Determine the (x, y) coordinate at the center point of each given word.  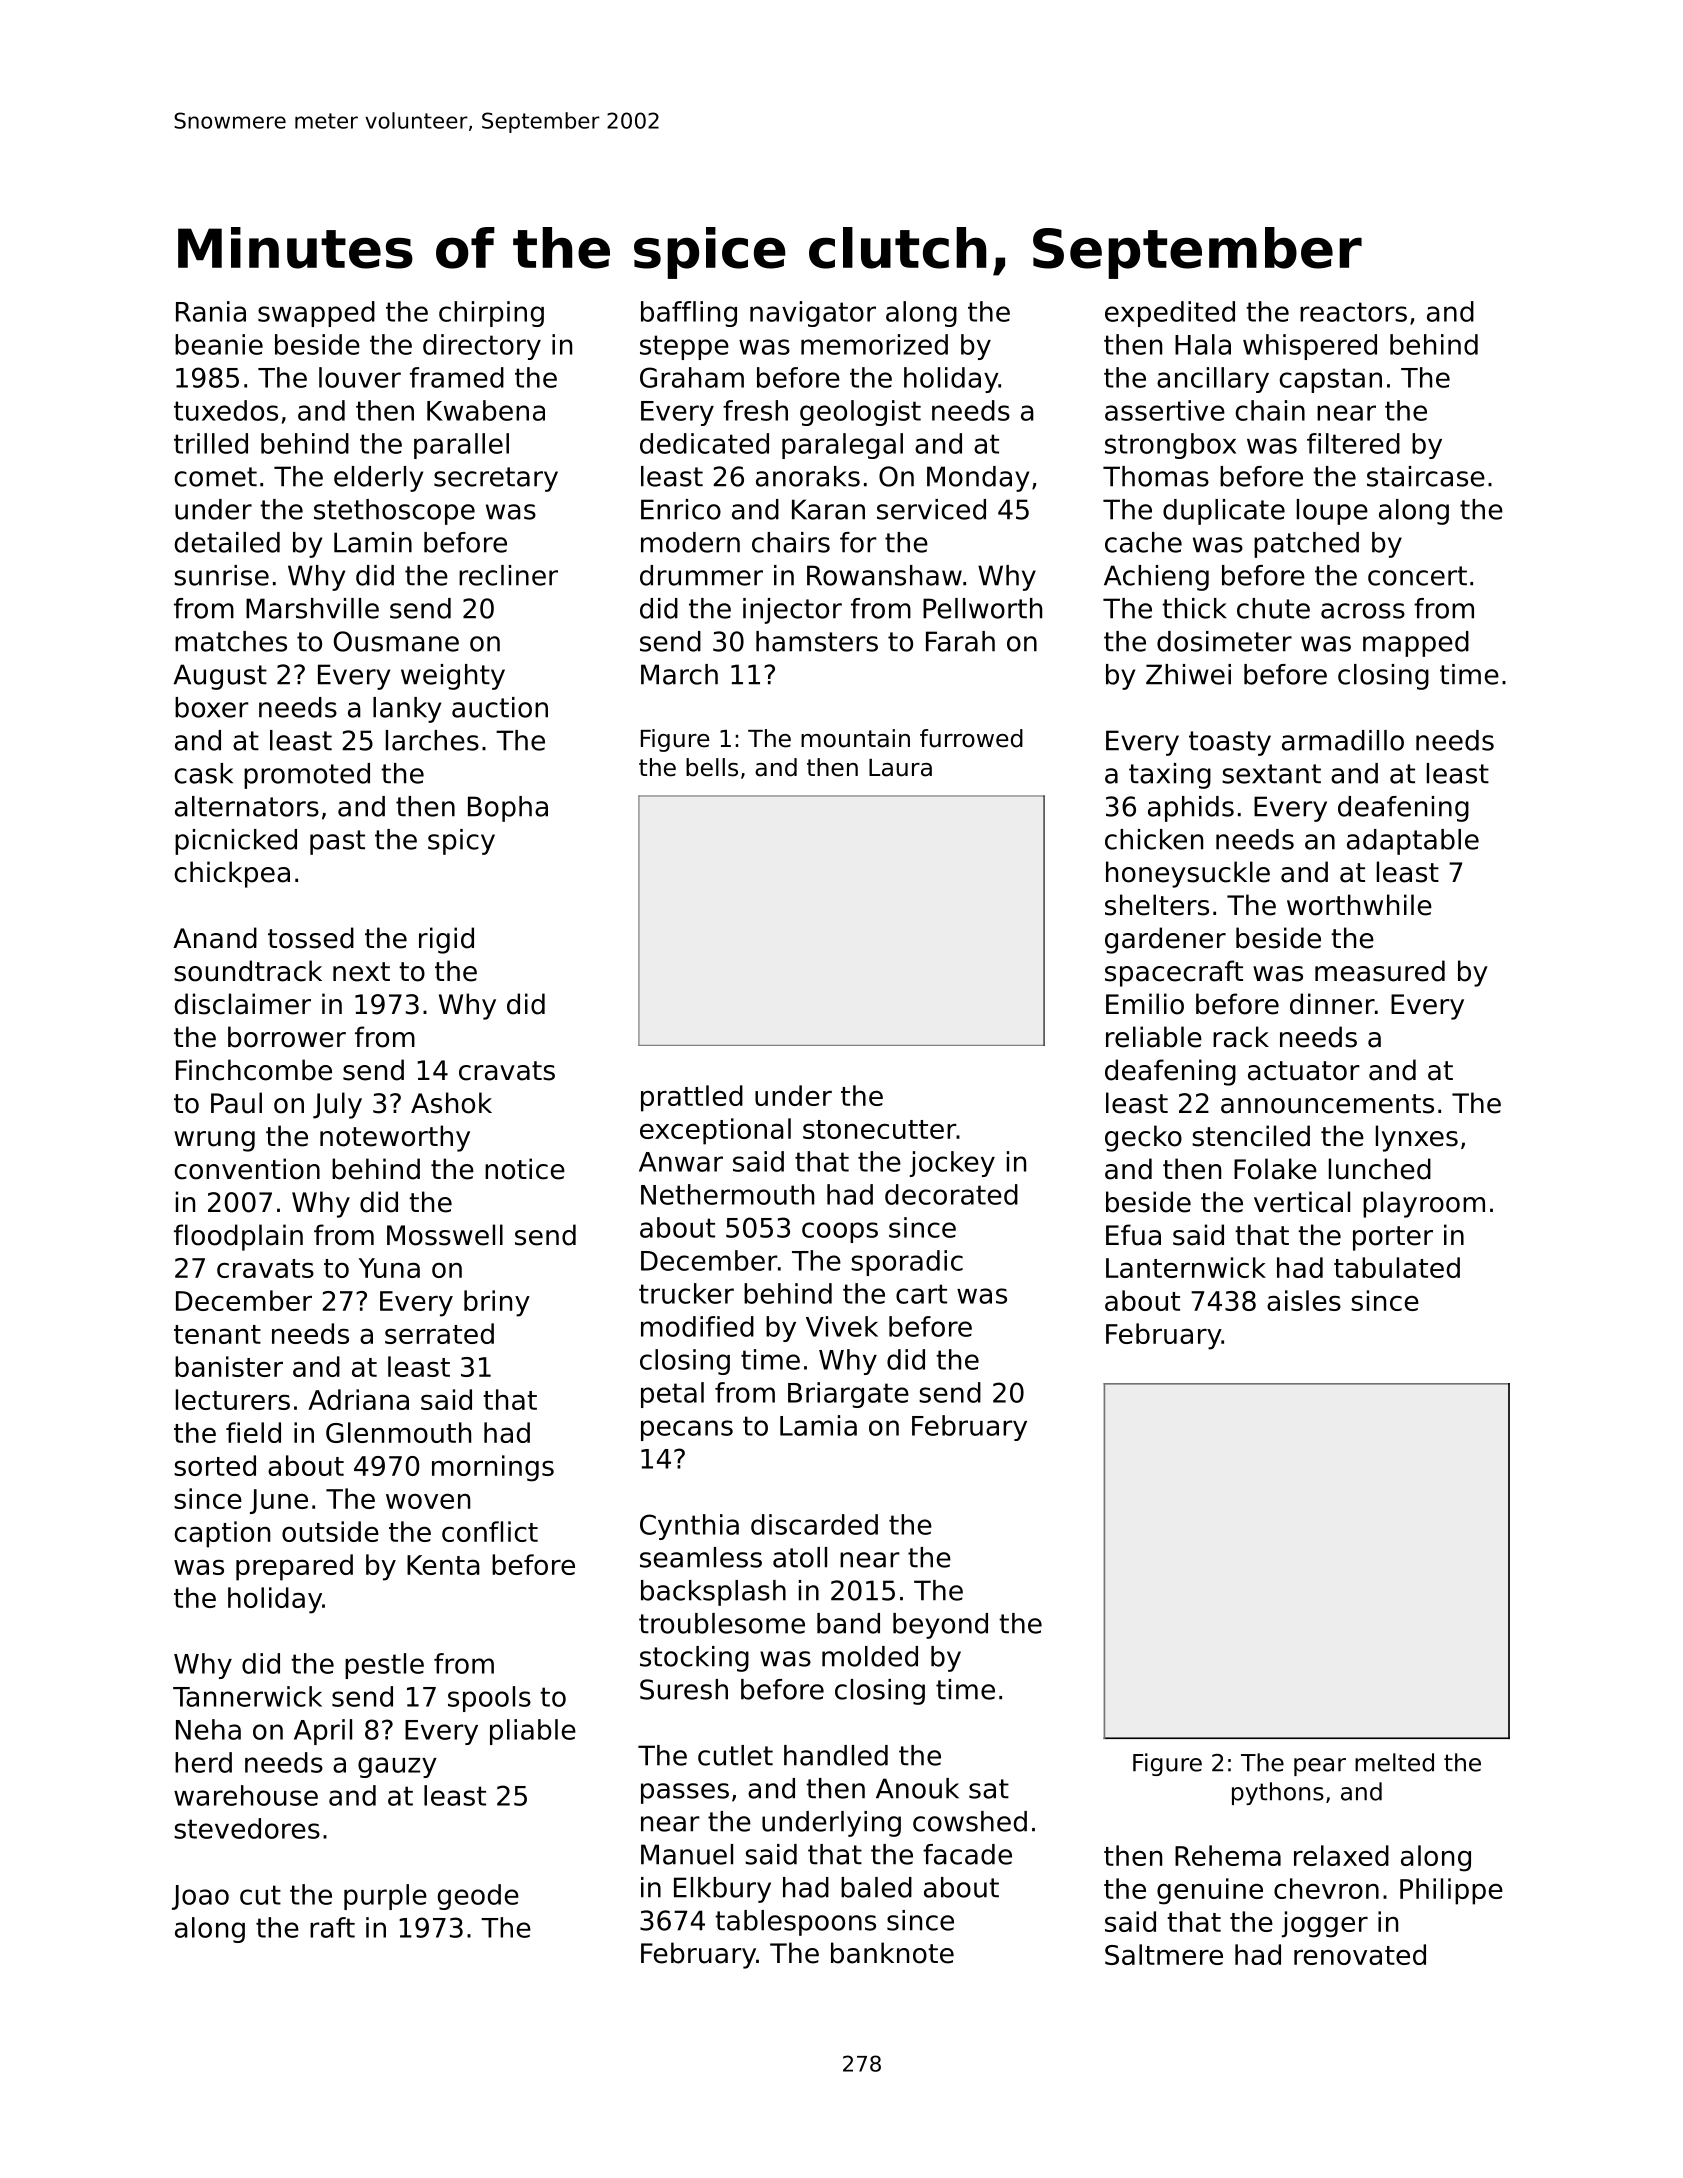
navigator (813, 314)
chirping (491, 314)
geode (478, 1897)
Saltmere (1164, 1954)
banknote (892, 1953)
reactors (1353, 312)
